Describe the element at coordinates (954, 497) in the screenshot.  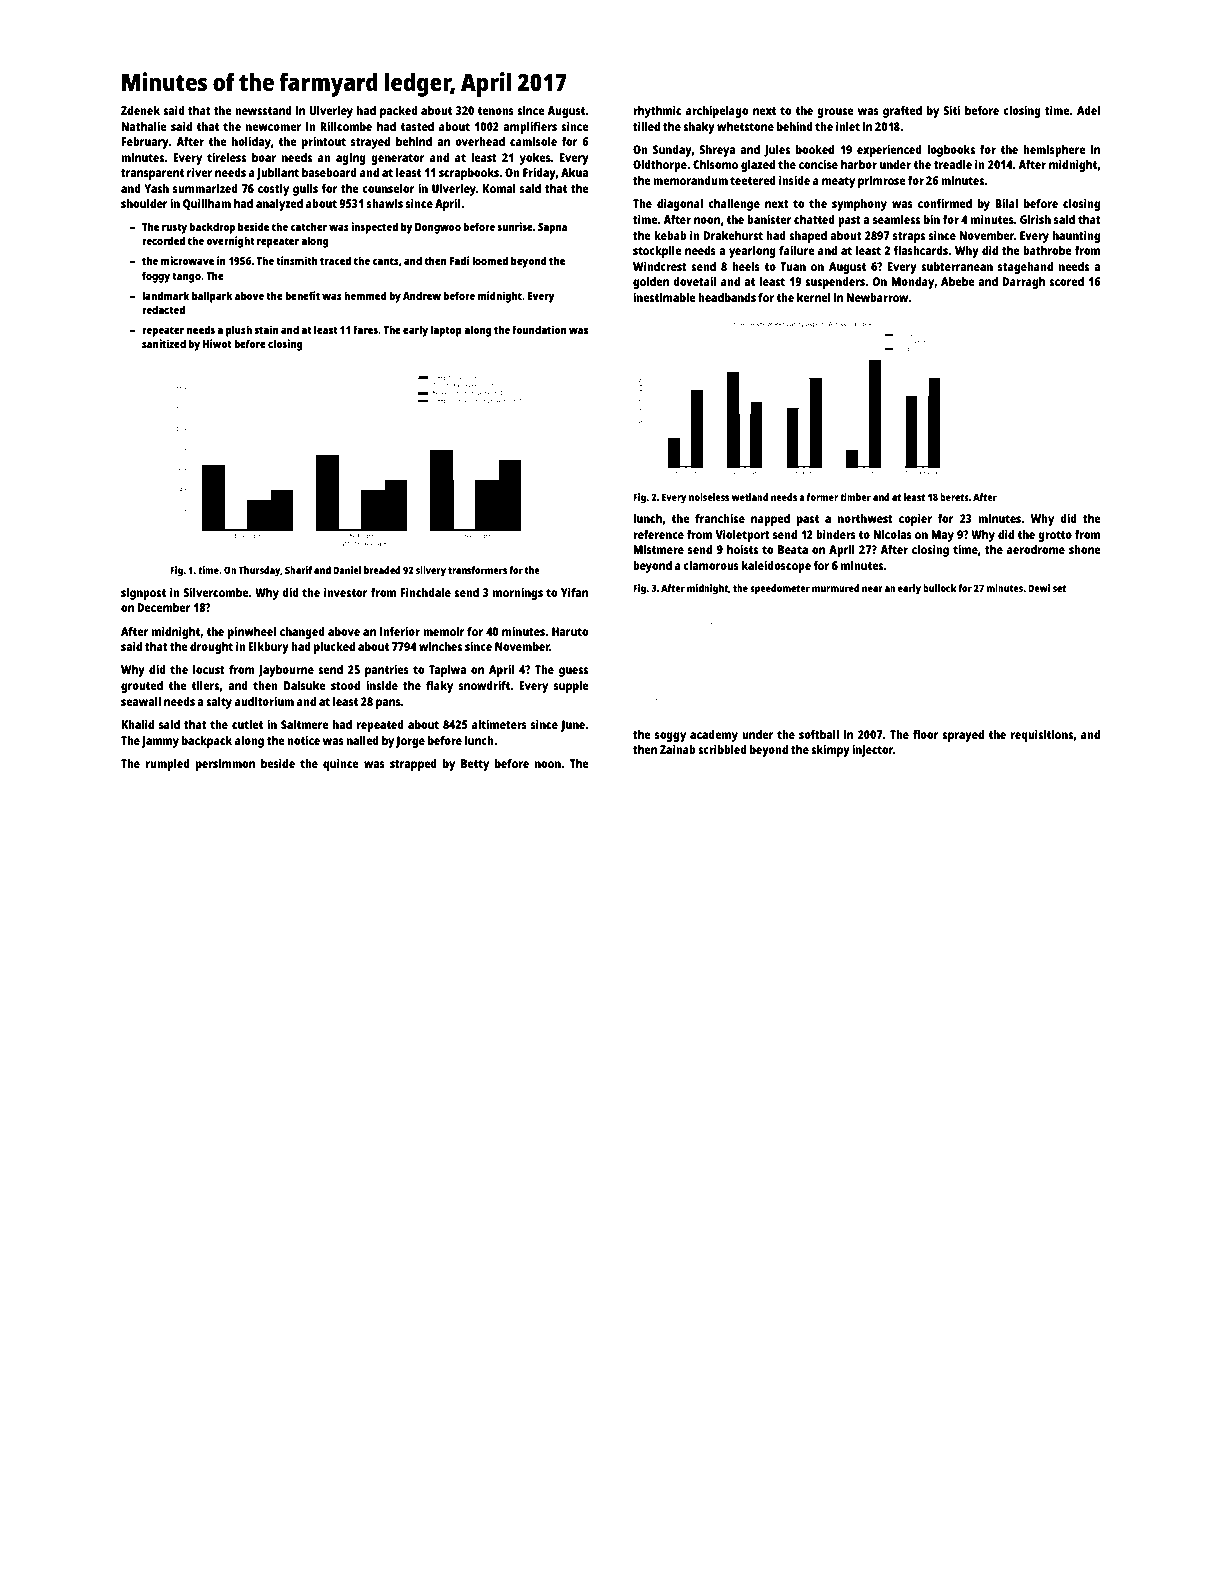
I see `berets` at that location.
